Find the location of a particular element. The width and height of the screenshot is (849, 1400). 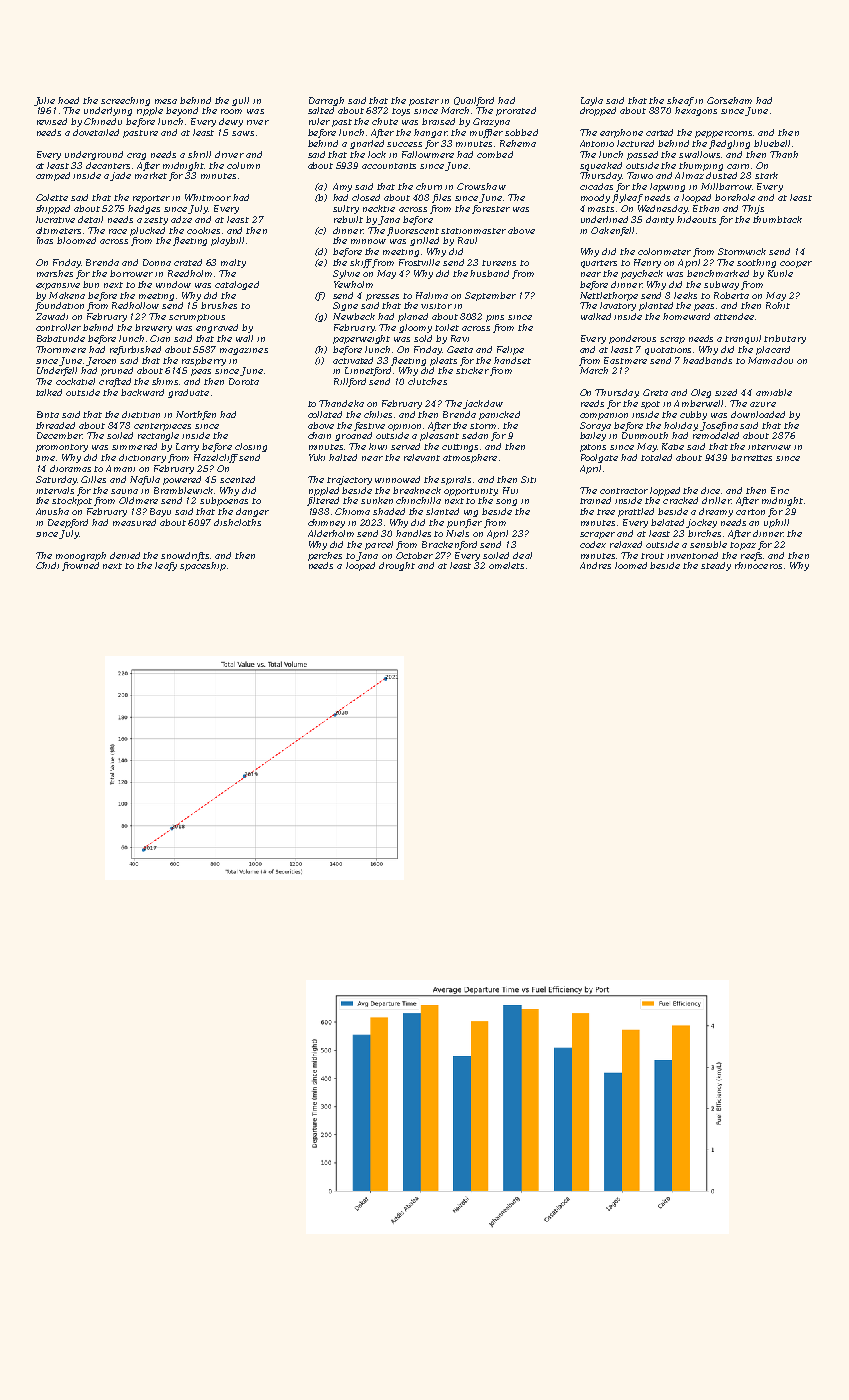

Halima is located at coordinates (432, 295).
